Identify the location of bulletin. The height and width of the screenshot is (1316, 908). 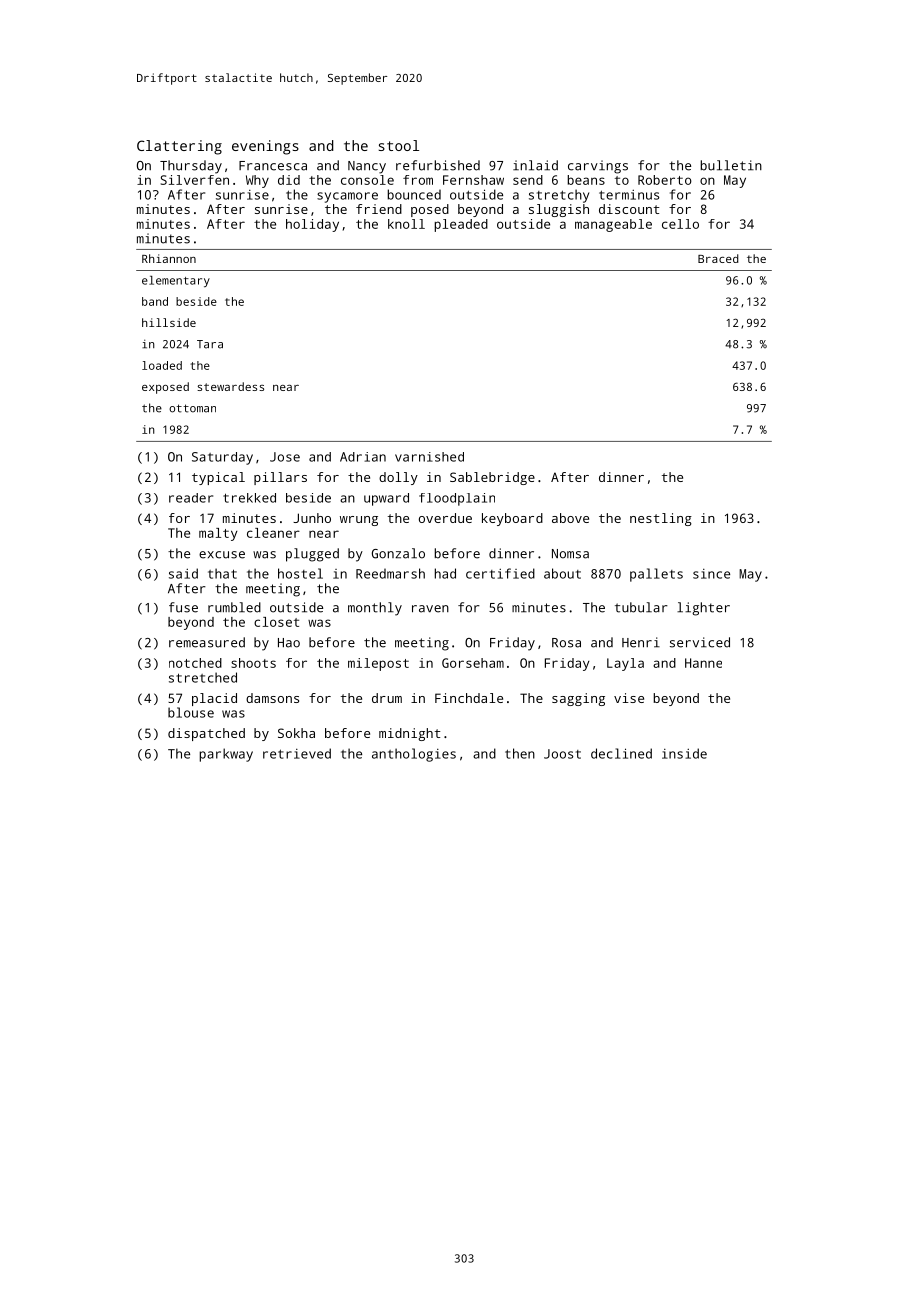
(731, 165).
